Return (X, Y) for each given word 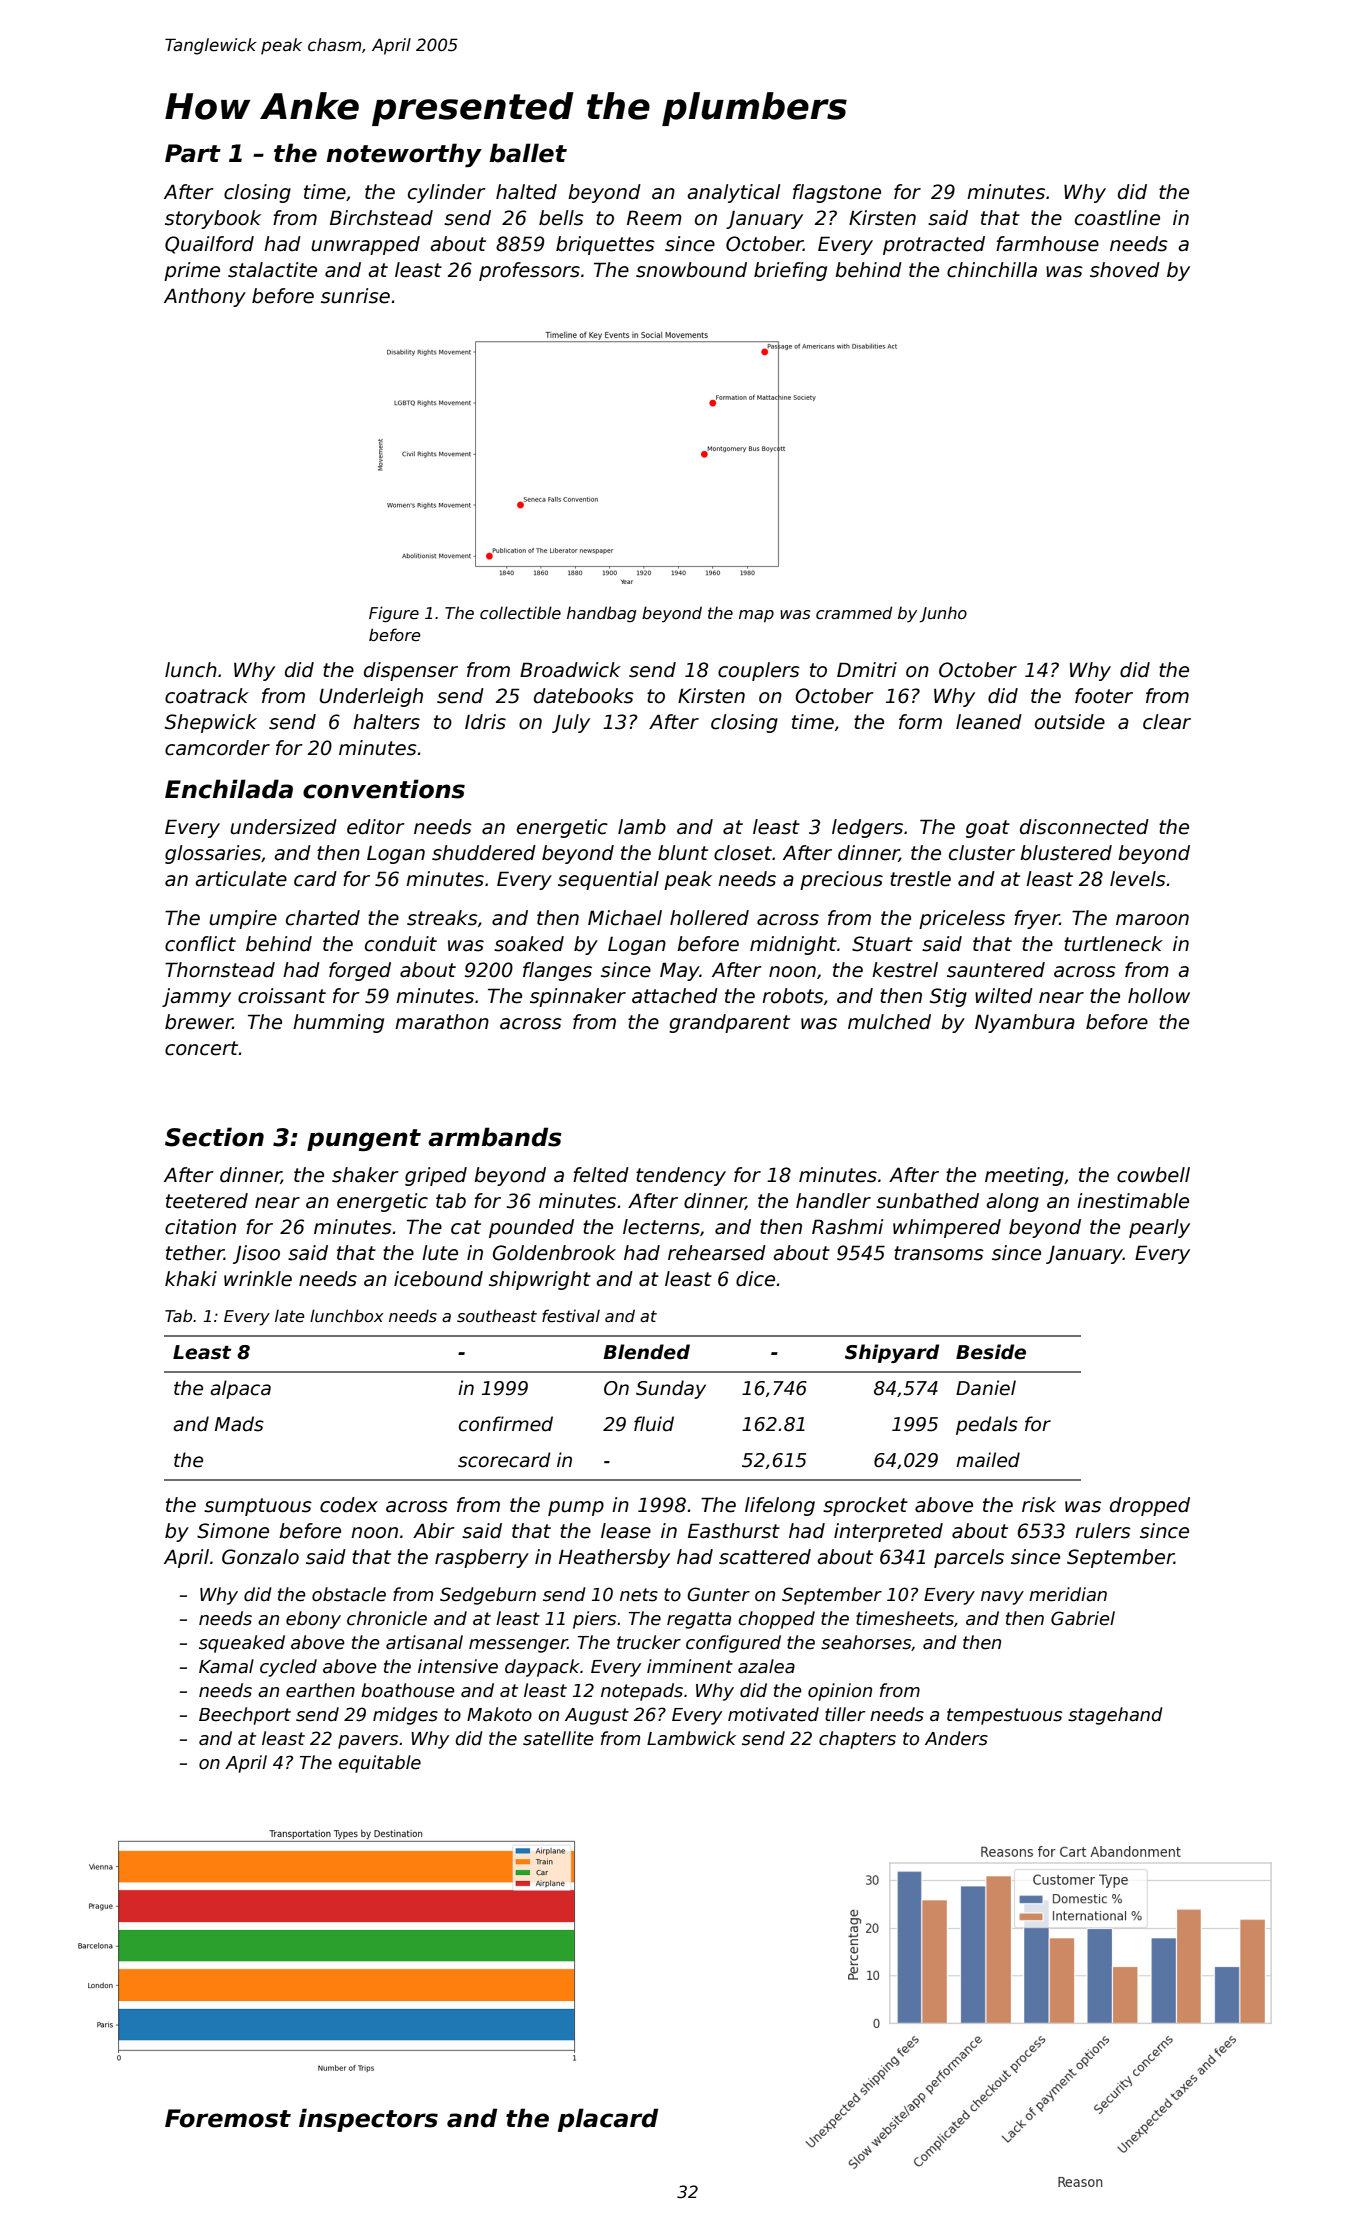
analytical (733, 193)
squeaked (242, 1644)
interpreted (888, 1532)
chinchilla (992, 270)
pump (576, 1508)
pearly (1159, 1228)
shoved (1125, 270)
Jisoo (256, 1254)
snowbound (691, 270)
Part (193, 153)
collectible (520, 613)
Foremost (228, 2118)
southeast (497, 1316)
